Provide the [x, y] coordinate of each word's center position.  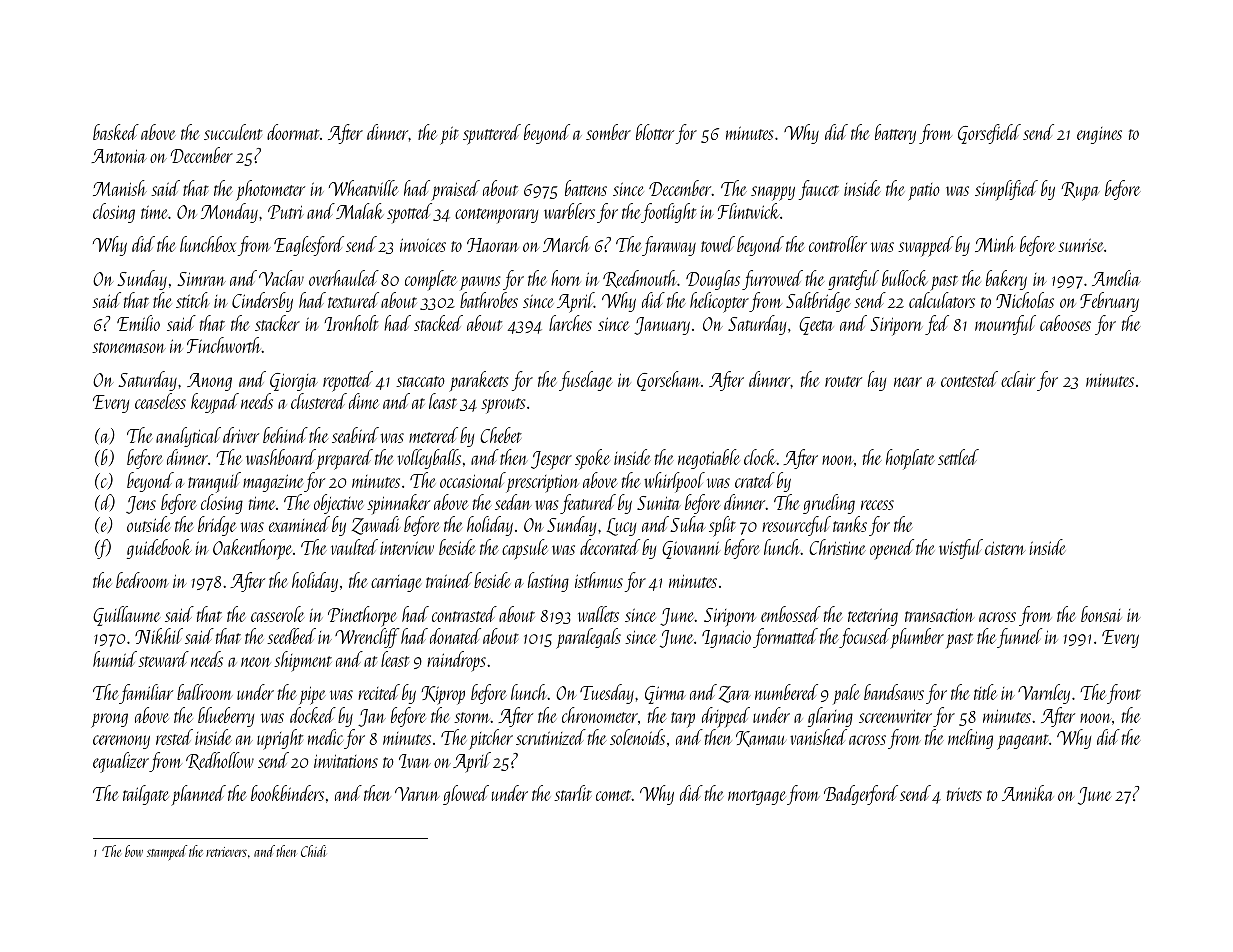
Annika [1027, 793]
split [722, 526]
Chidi [313, 851]
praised [455, 190]
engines [1099, 135]
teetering [873, 617]
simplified [1006, 190]
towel [718, 244]
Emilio [138, 323]
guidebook [159, 549]
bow [134, 851]
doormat [293, 132]
